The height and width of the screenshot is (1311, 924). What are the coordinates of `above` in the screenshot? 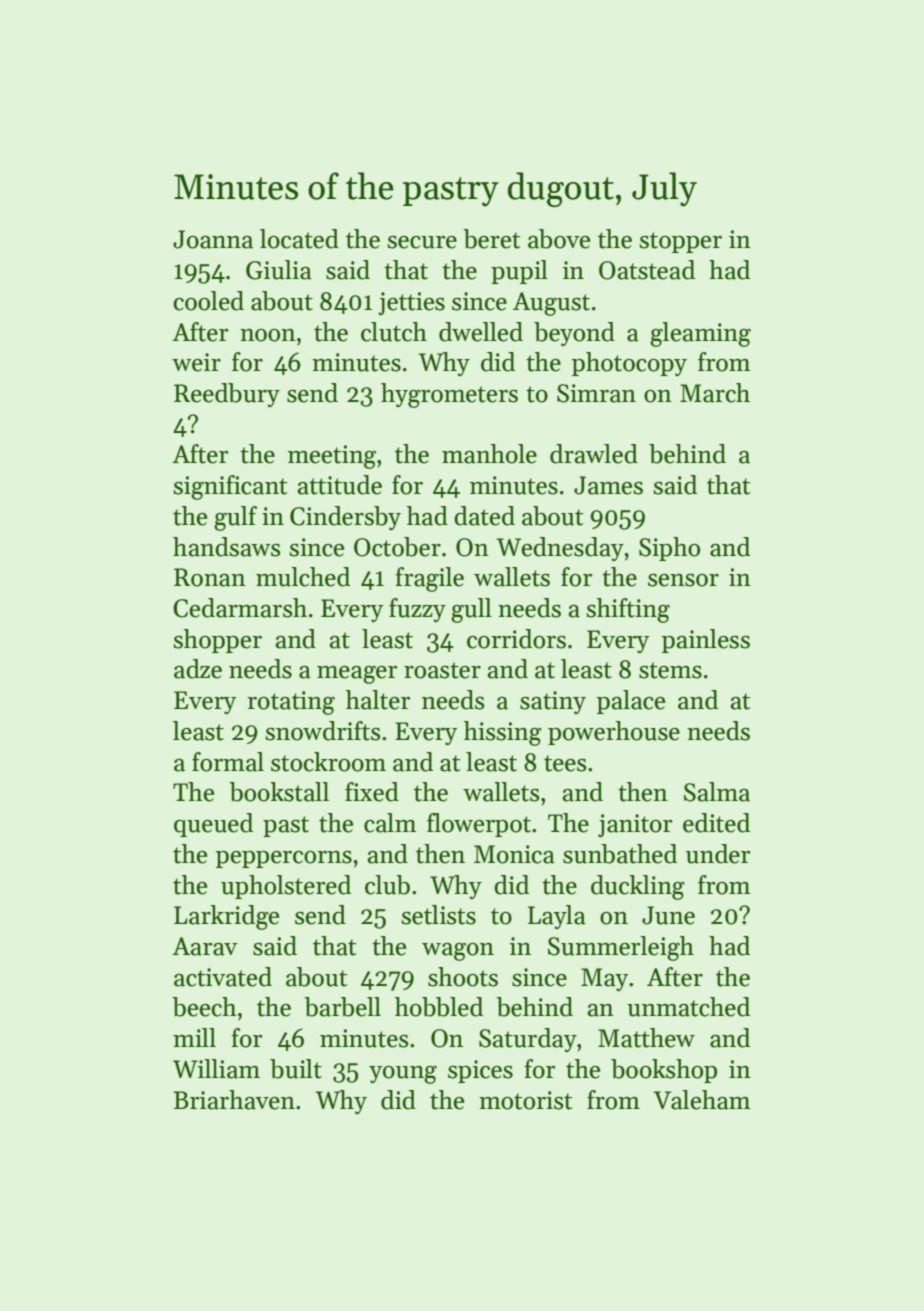 It's located at (559, 239).
